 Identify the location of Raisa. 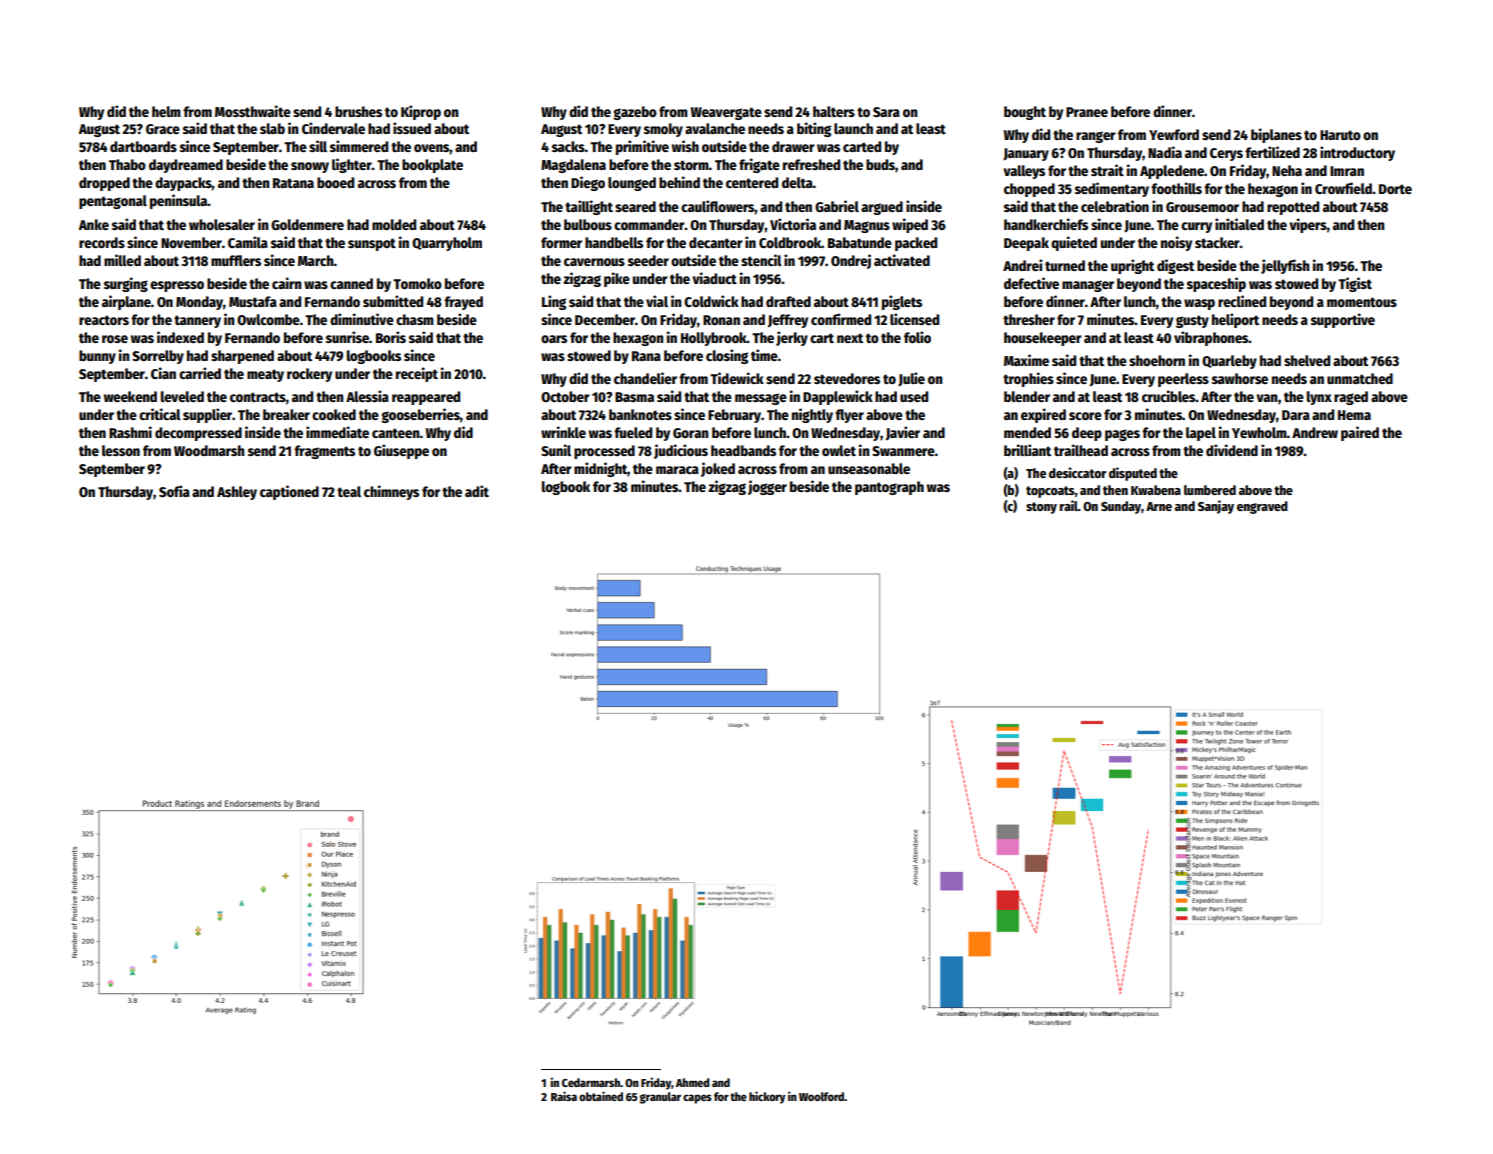
(564, 1096).
